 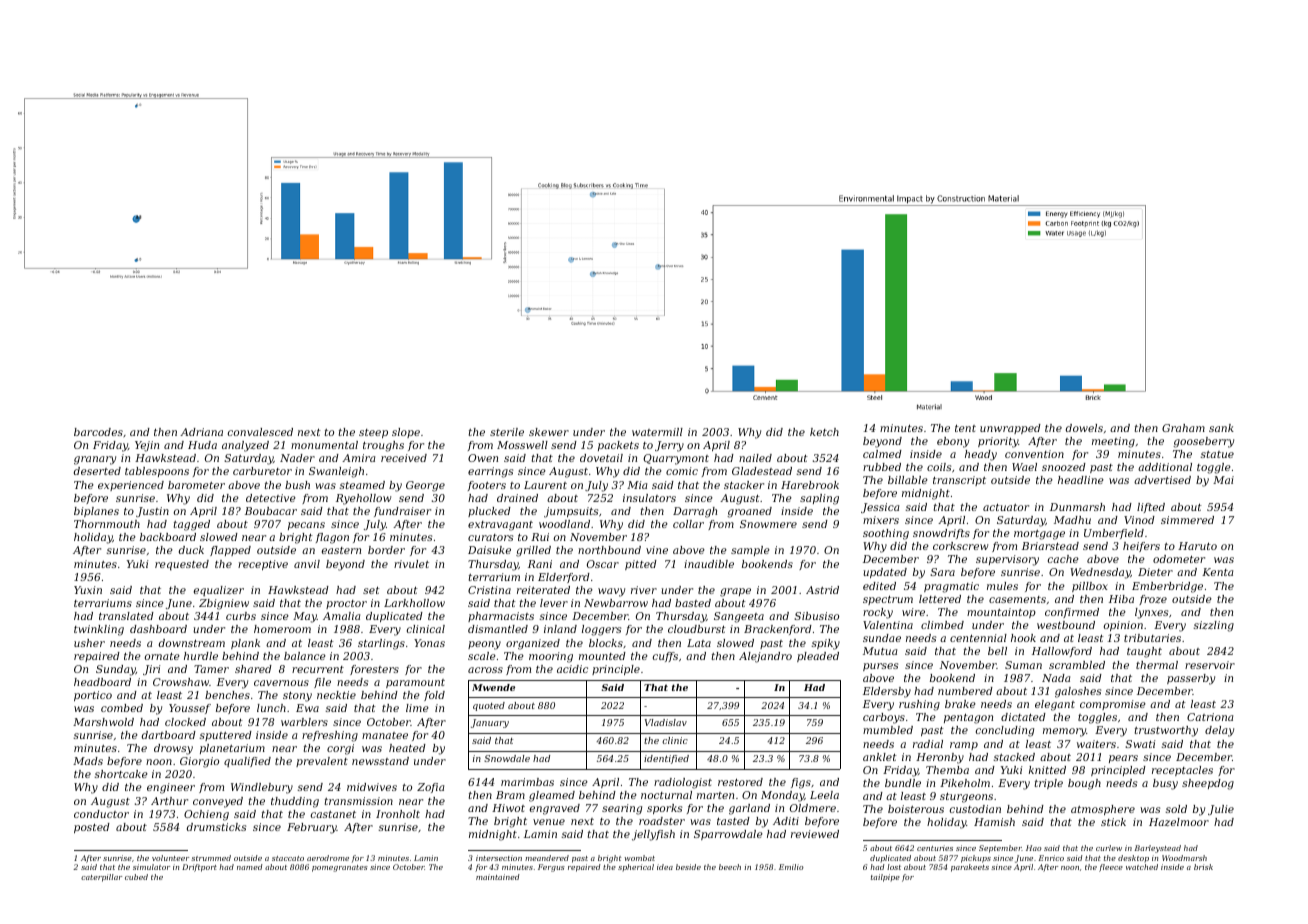 What do you see at coordinates (888, 625) in the page?
I see `Valentina` at bounding box center [888, 625].
